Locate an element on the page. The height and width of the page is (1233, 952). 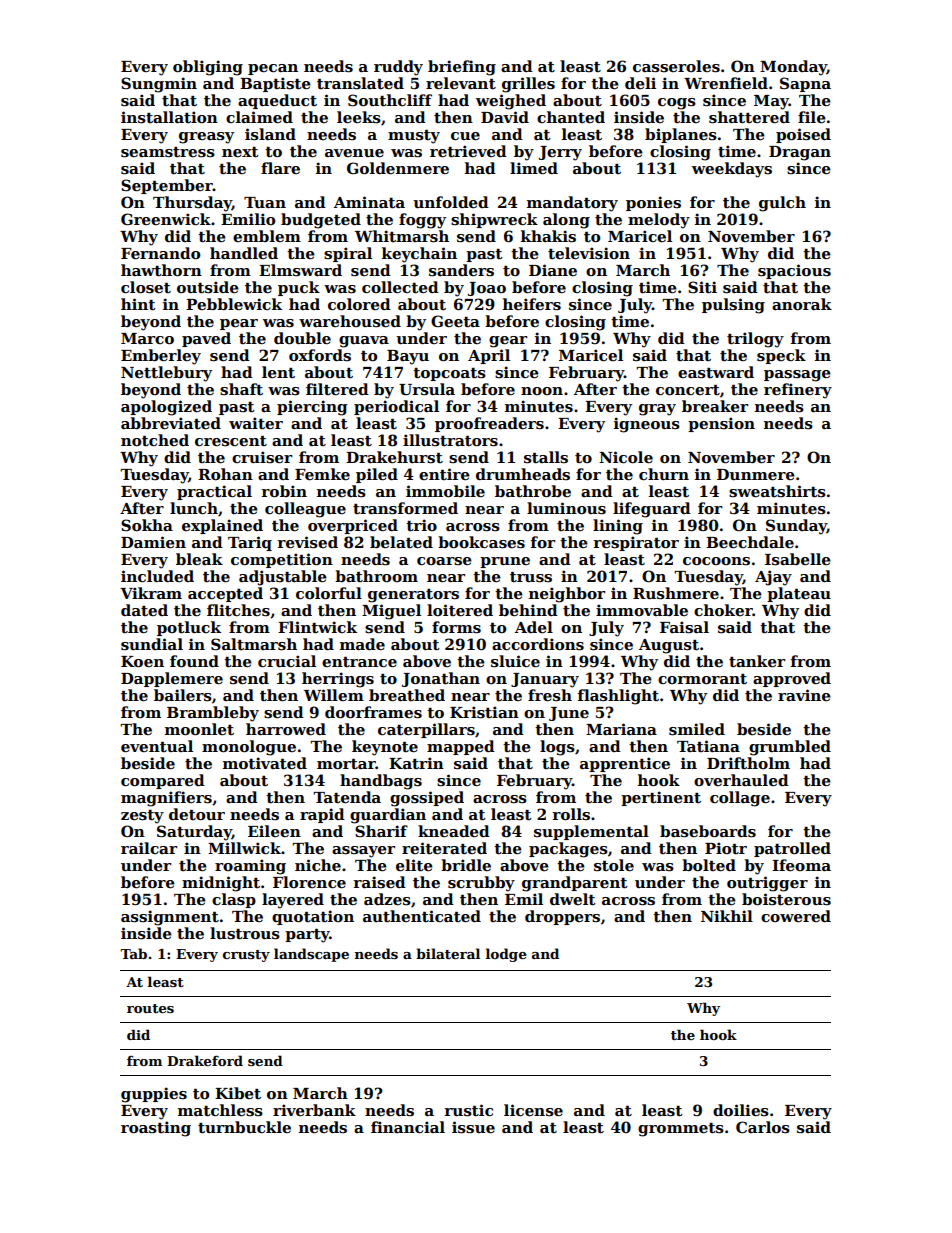
bilateral is located at coordinates (448, 953).
